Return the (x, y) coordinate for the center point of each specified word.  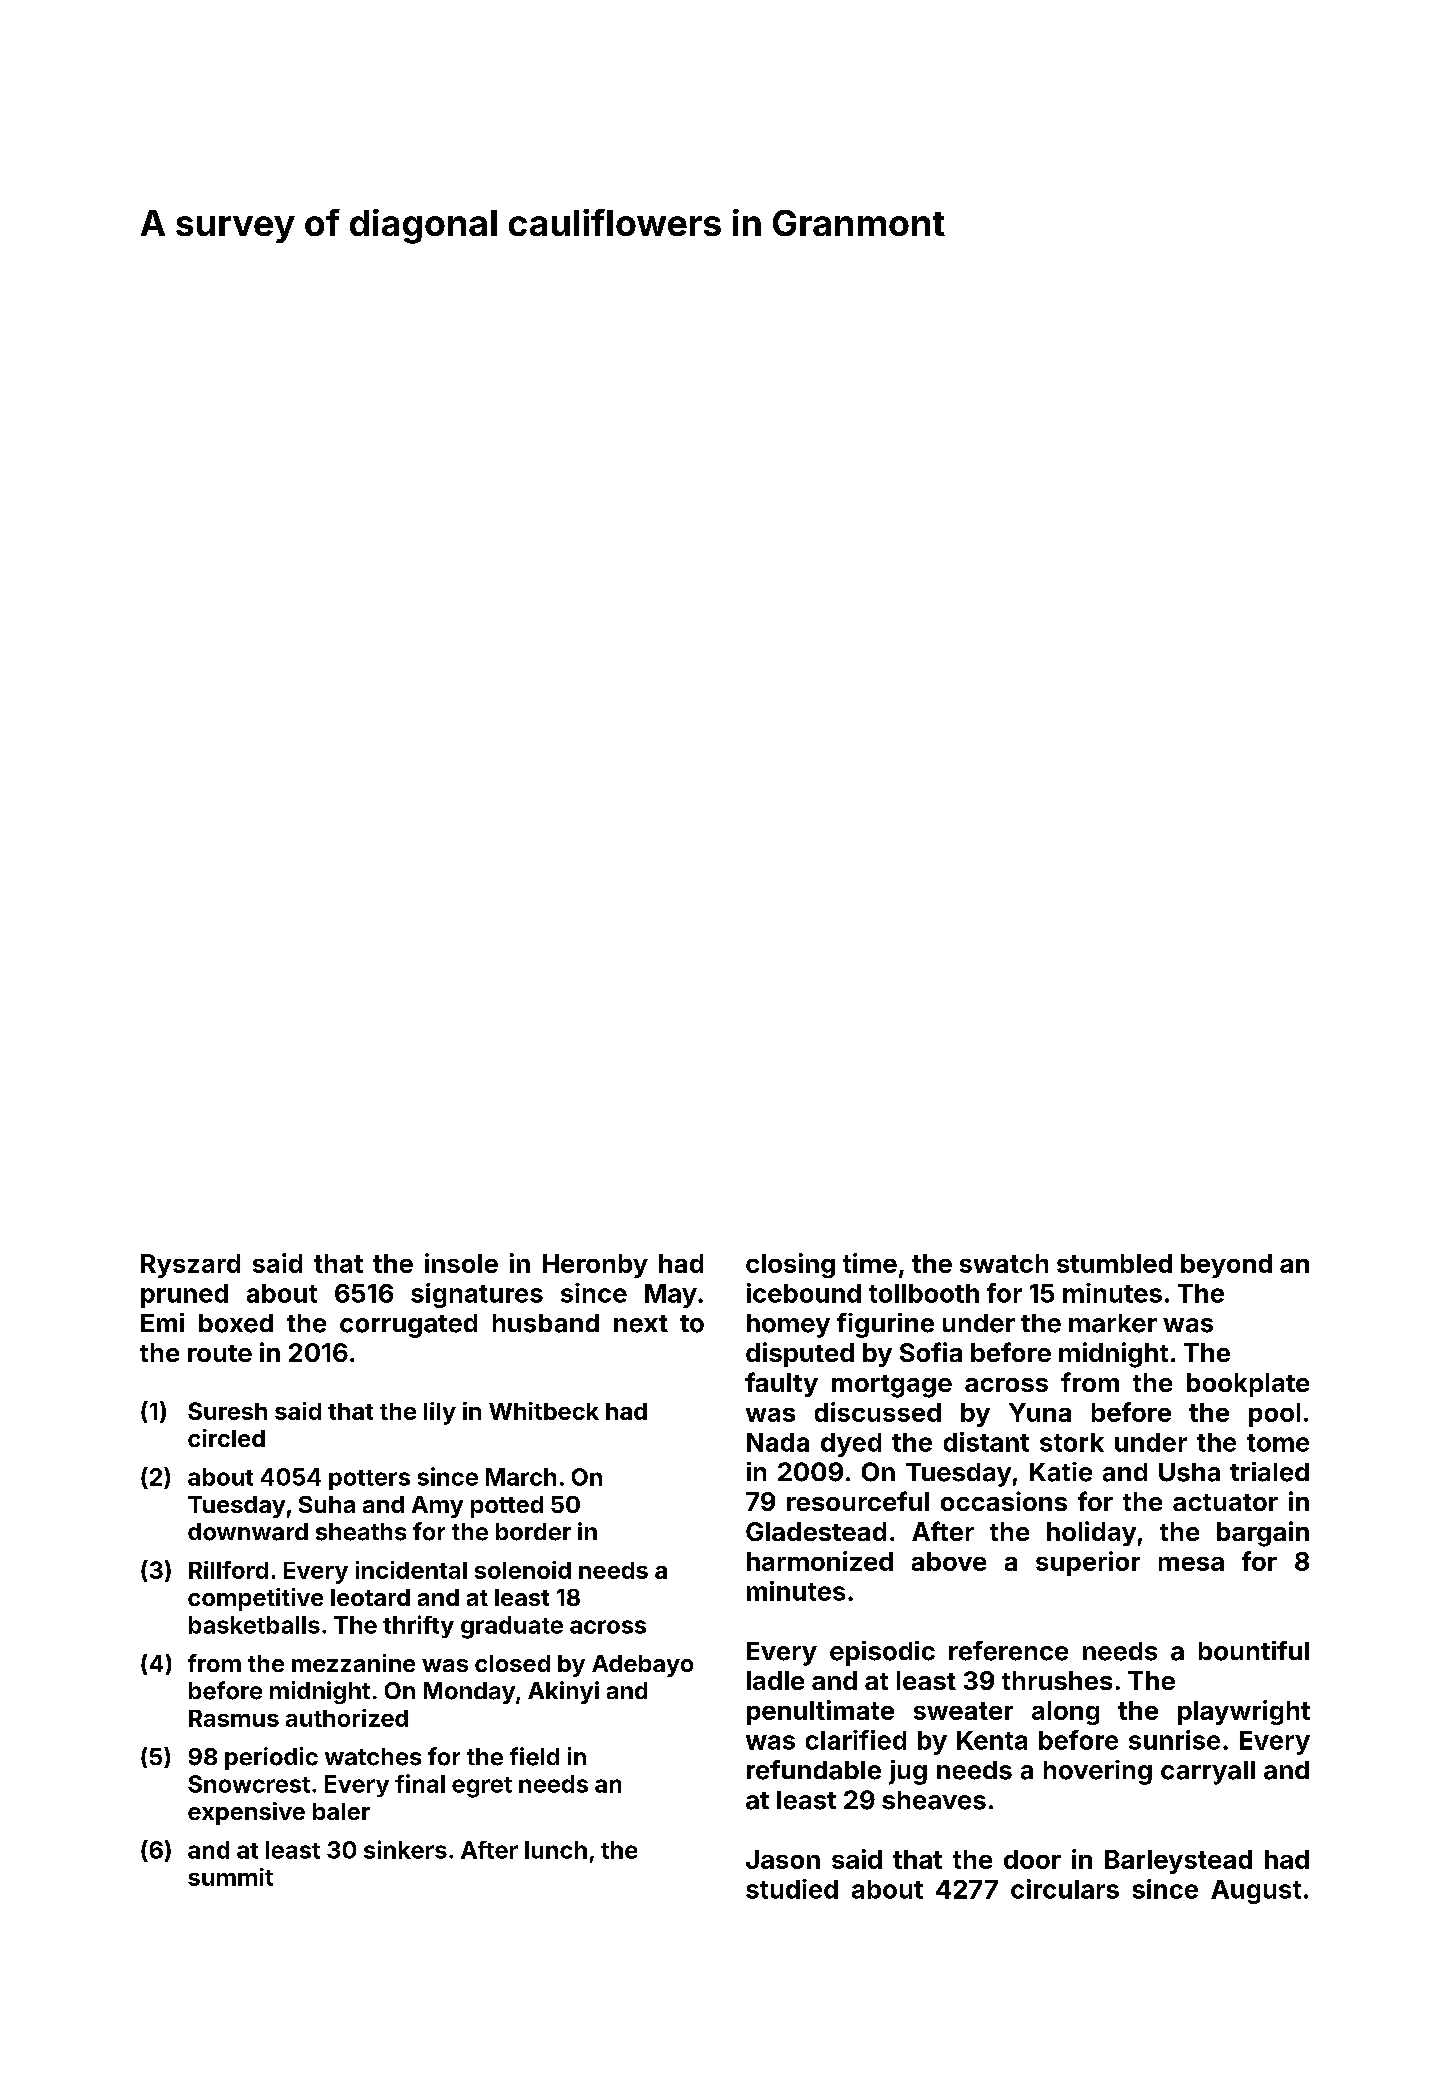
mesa (1191, 1564)
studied (792, 1889)
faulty (781, 1384)
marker (1113, 1323)
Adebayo (642, 1666)
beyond (1226, 1266)
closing (790, 1265)
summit (230, 1877)
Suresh (227, 1411)
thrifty (418, 1626)
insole (461, 1263)
